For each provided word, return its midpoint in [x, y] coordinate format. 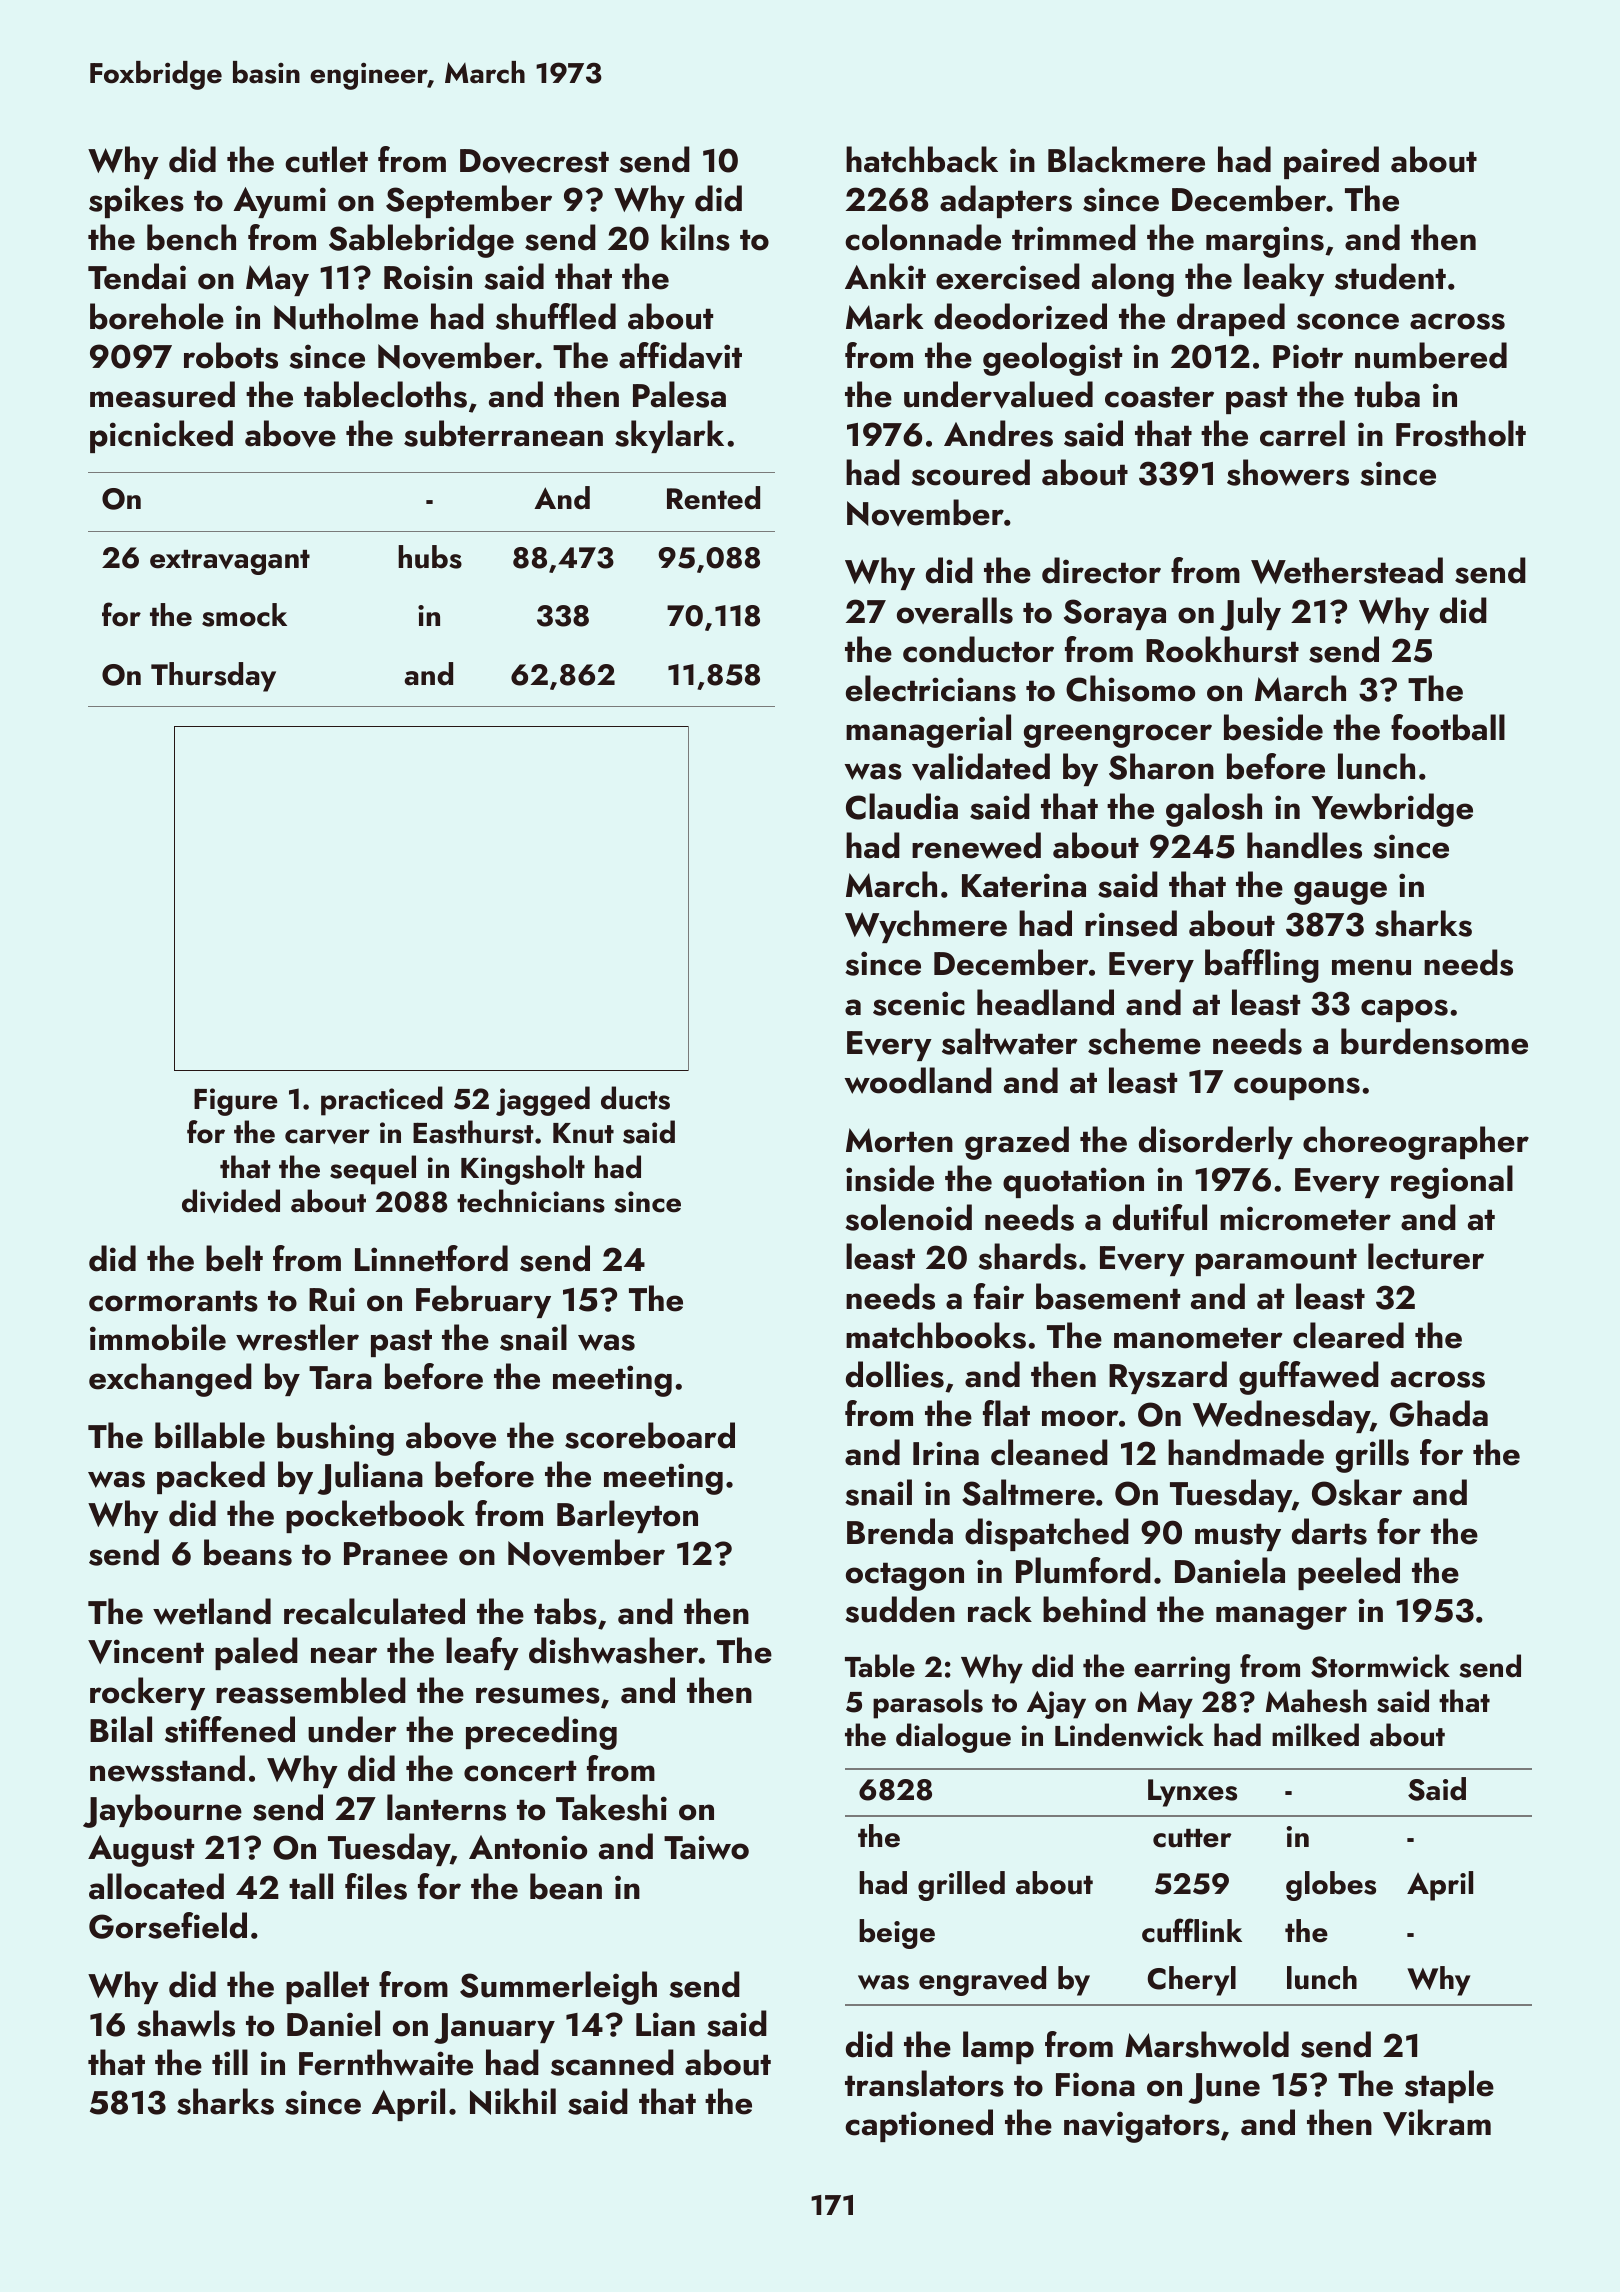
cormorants [173, 1301]
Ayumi [279, 202]
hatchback [922, 159]
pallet [327, 1987]
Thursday [213, 677]
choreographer [1416, 1143]
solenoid [908, 1217]
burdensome [1434, 1041]
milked [1315, 1735]
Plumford [1083, 1570]
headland [1045, 1002]
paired [1331, 162]
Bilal [121, 1729]
